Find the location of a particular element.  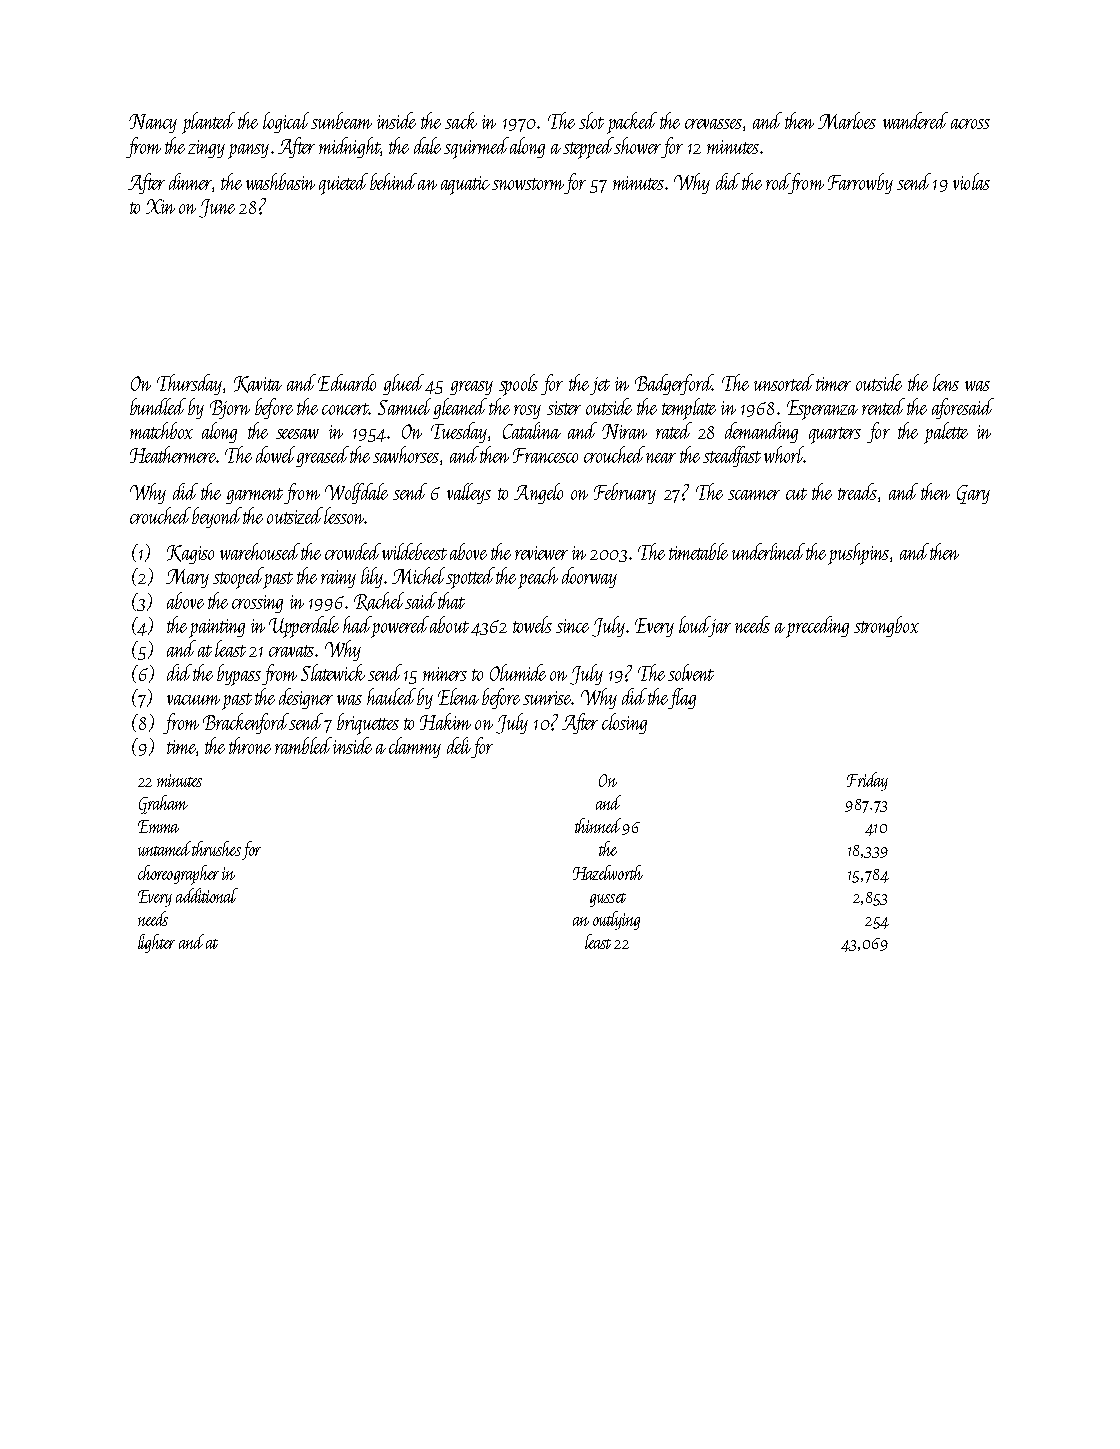

lighter is located at coordinates (156, 943).
